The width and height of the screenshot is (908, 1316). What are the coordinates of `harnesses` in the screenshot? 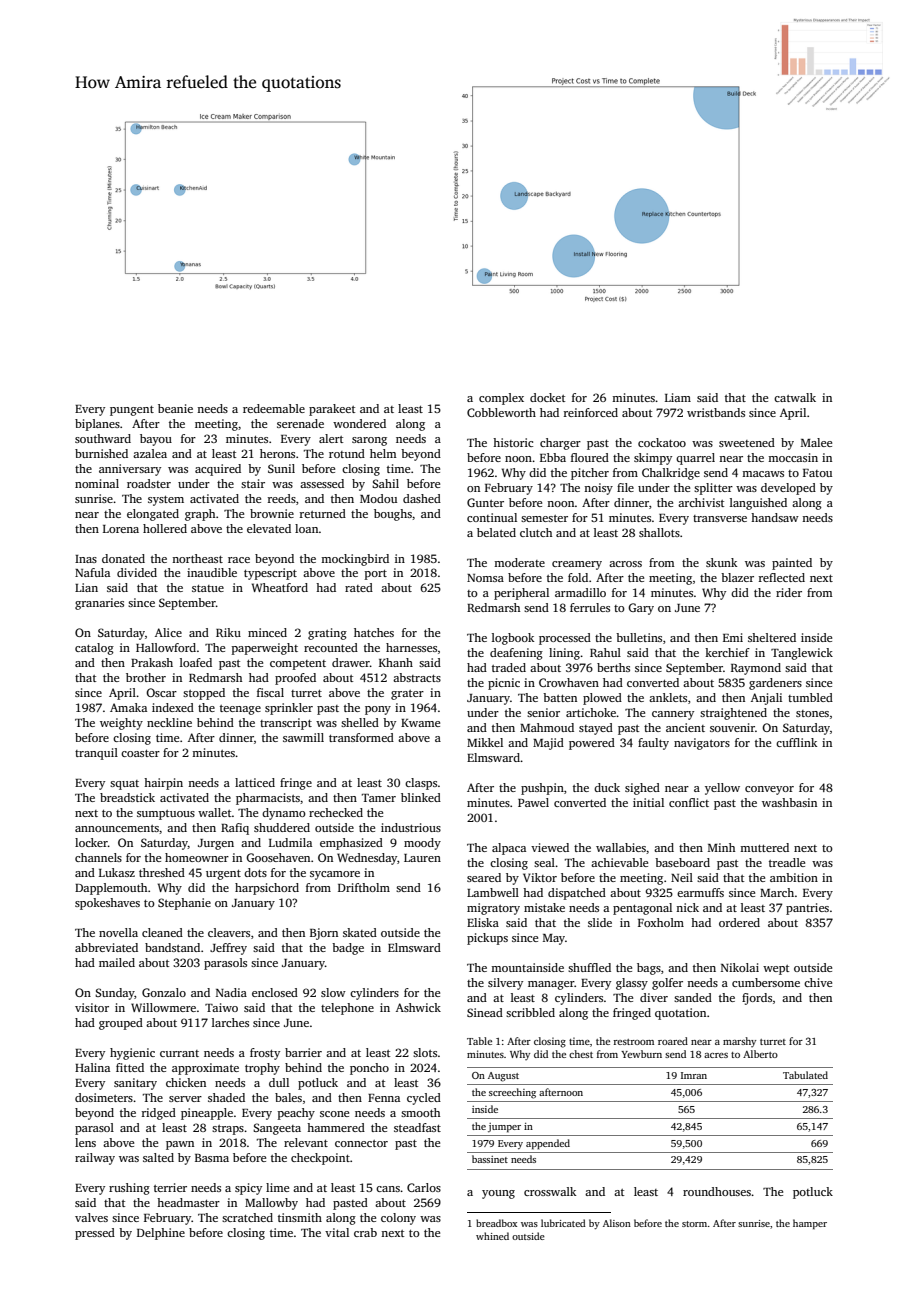 It's located at (411, 647).
